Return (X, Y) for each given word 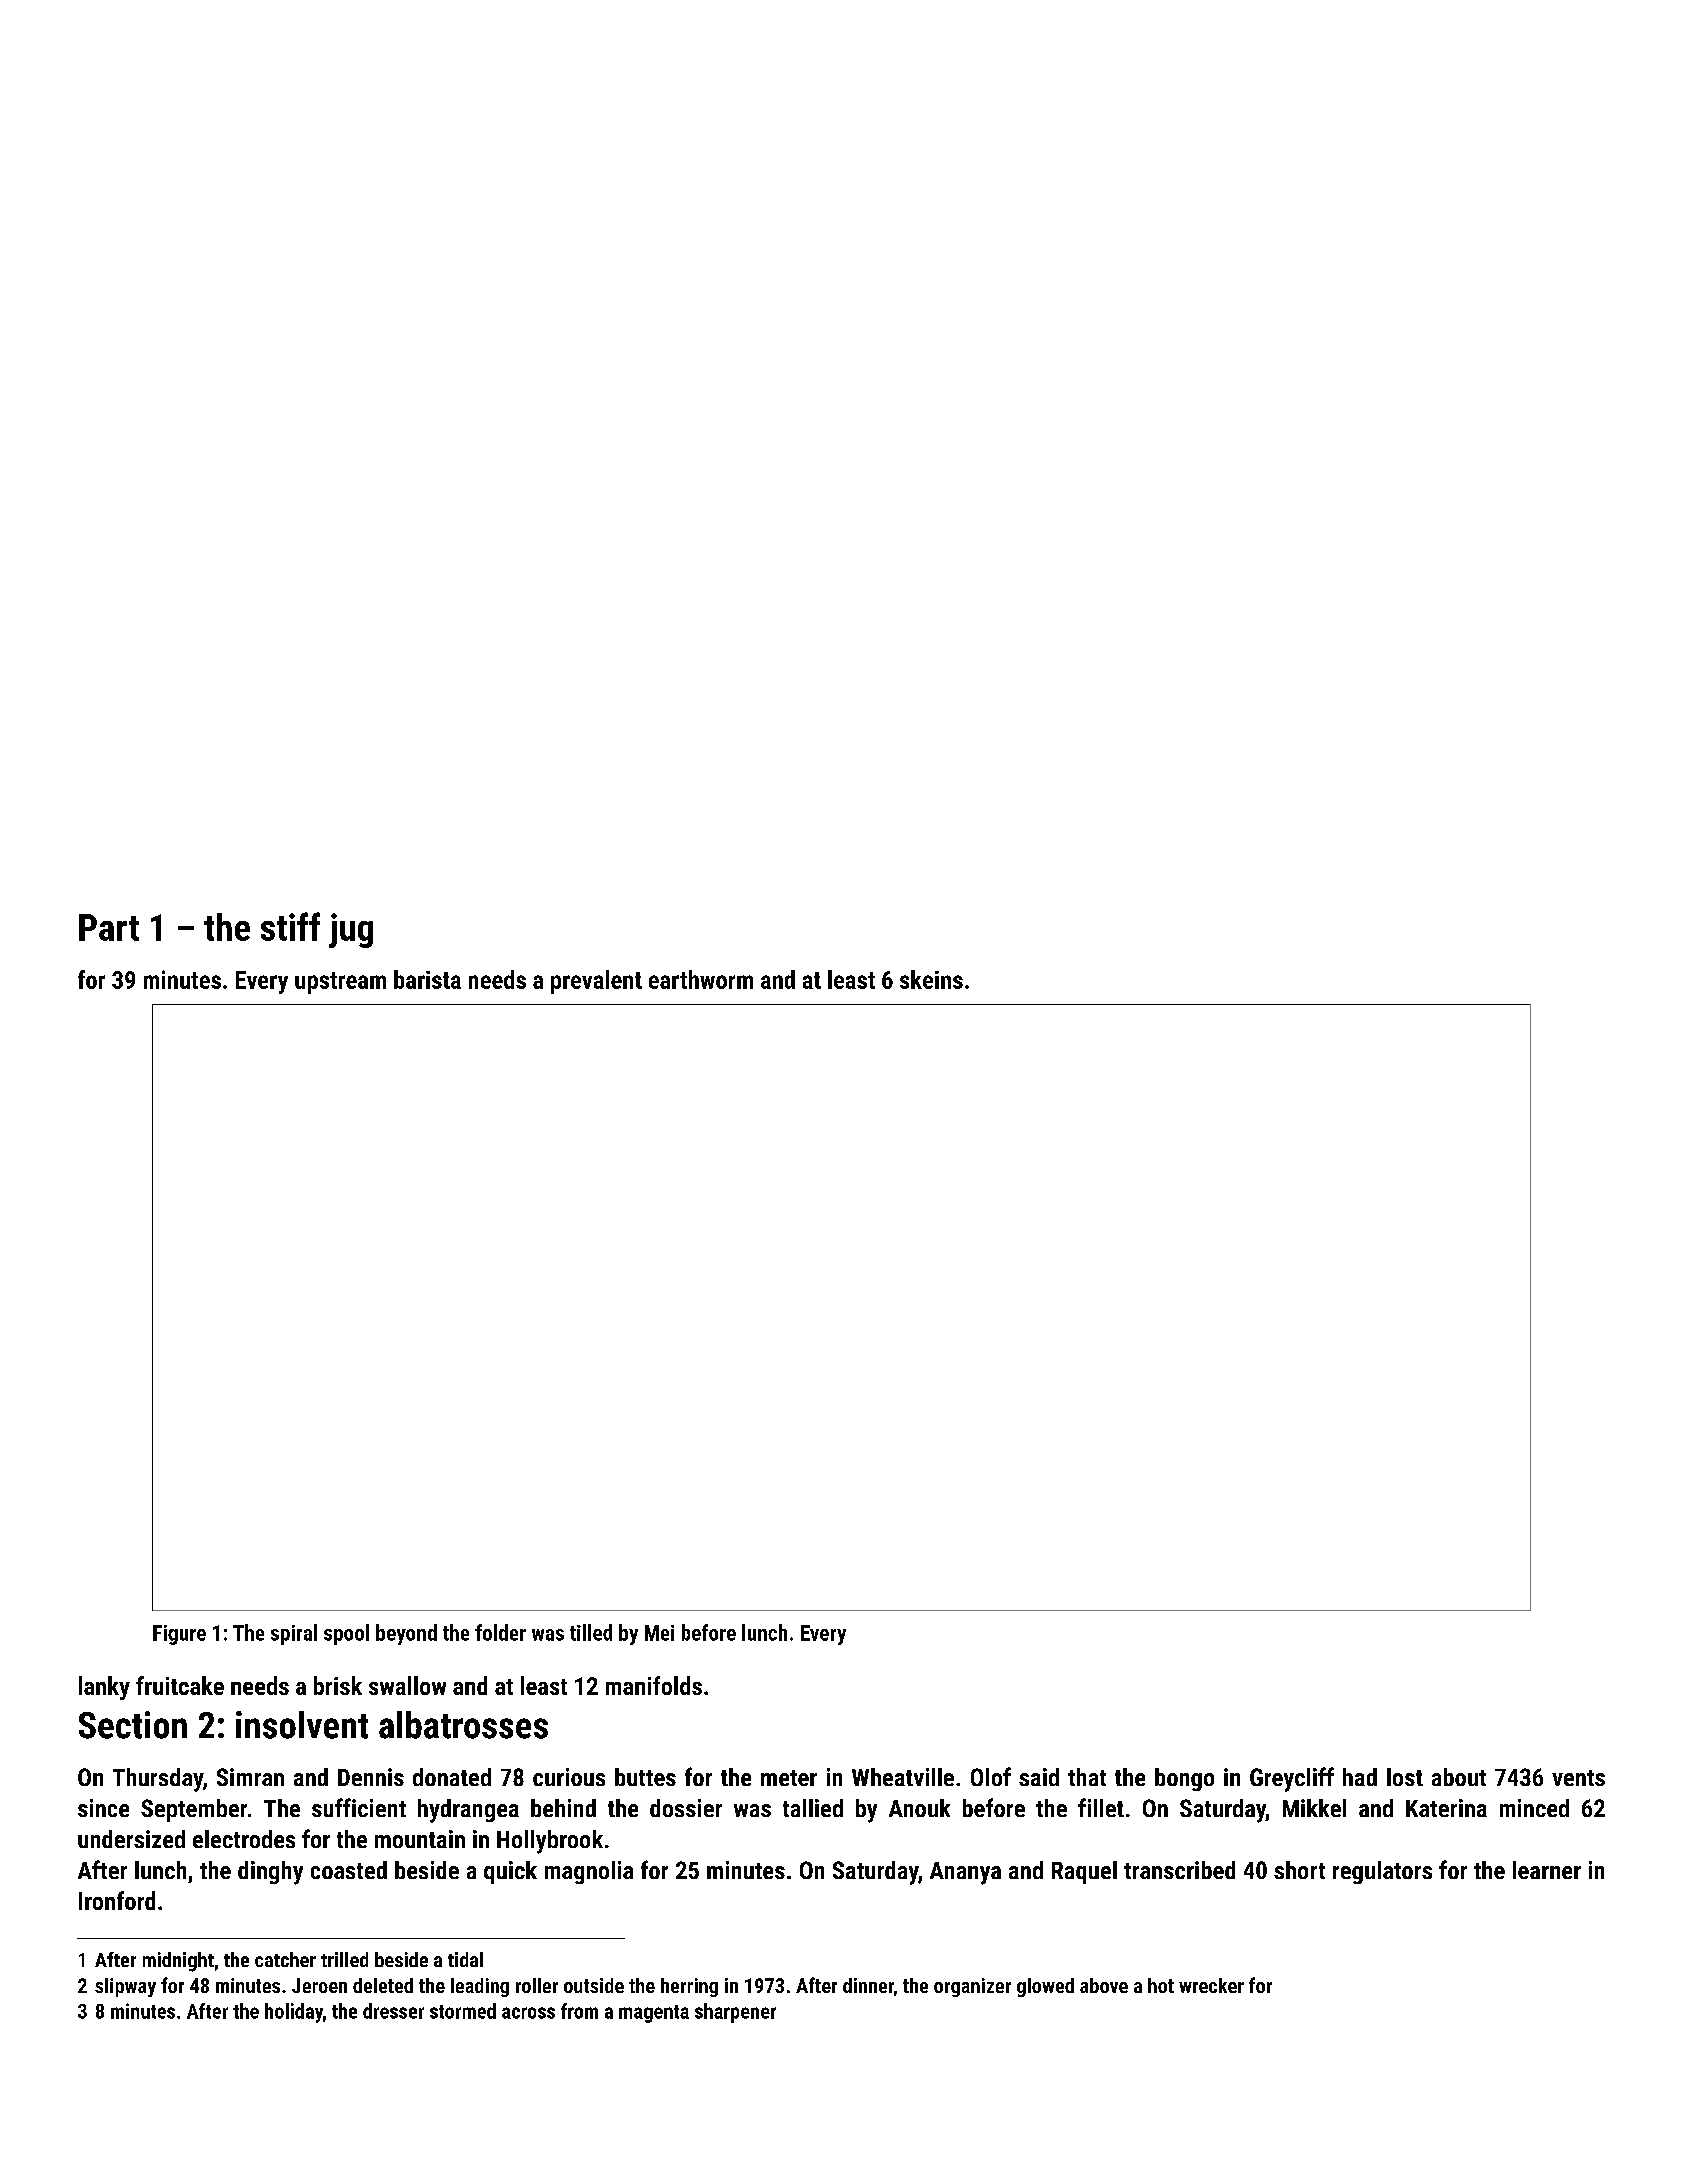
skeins (931, 979)
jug (351, 930)
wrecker (1211, 1985)
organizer (972, 1987)
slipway (125, 1987)
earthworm (701, 979)
